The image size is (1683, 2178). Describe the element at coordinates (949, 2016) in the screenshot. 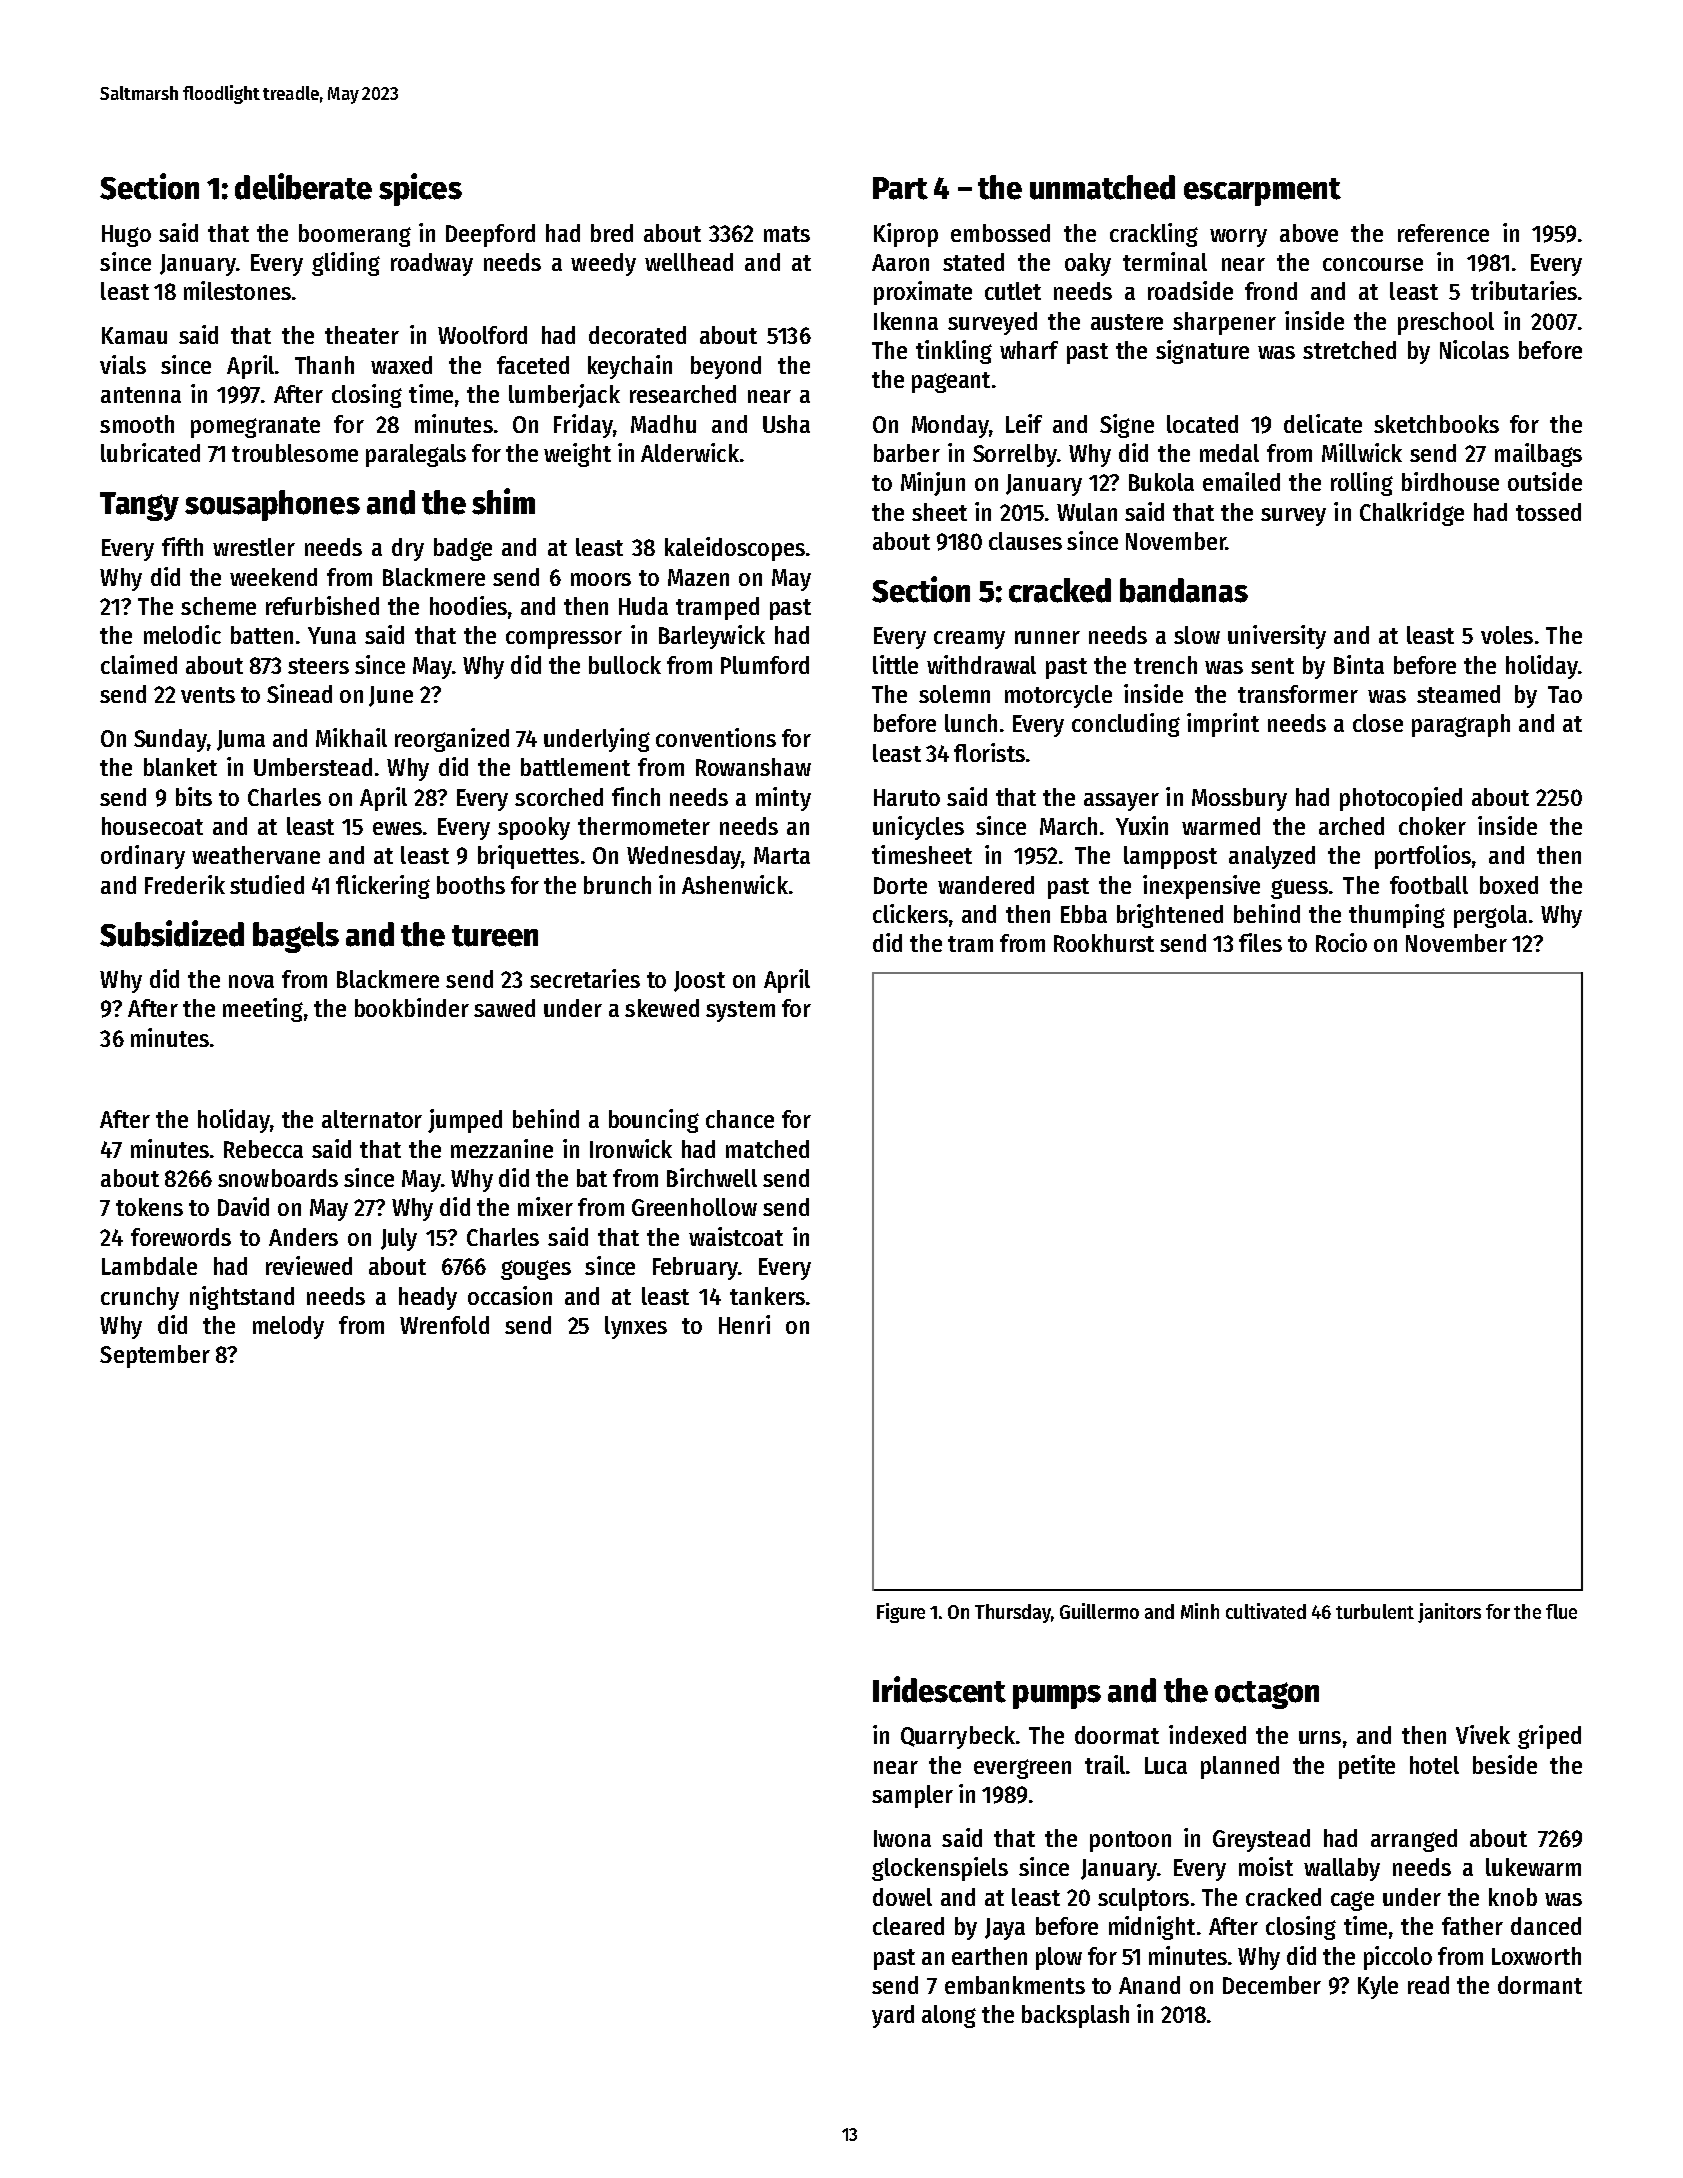

I see `along` at that location.
